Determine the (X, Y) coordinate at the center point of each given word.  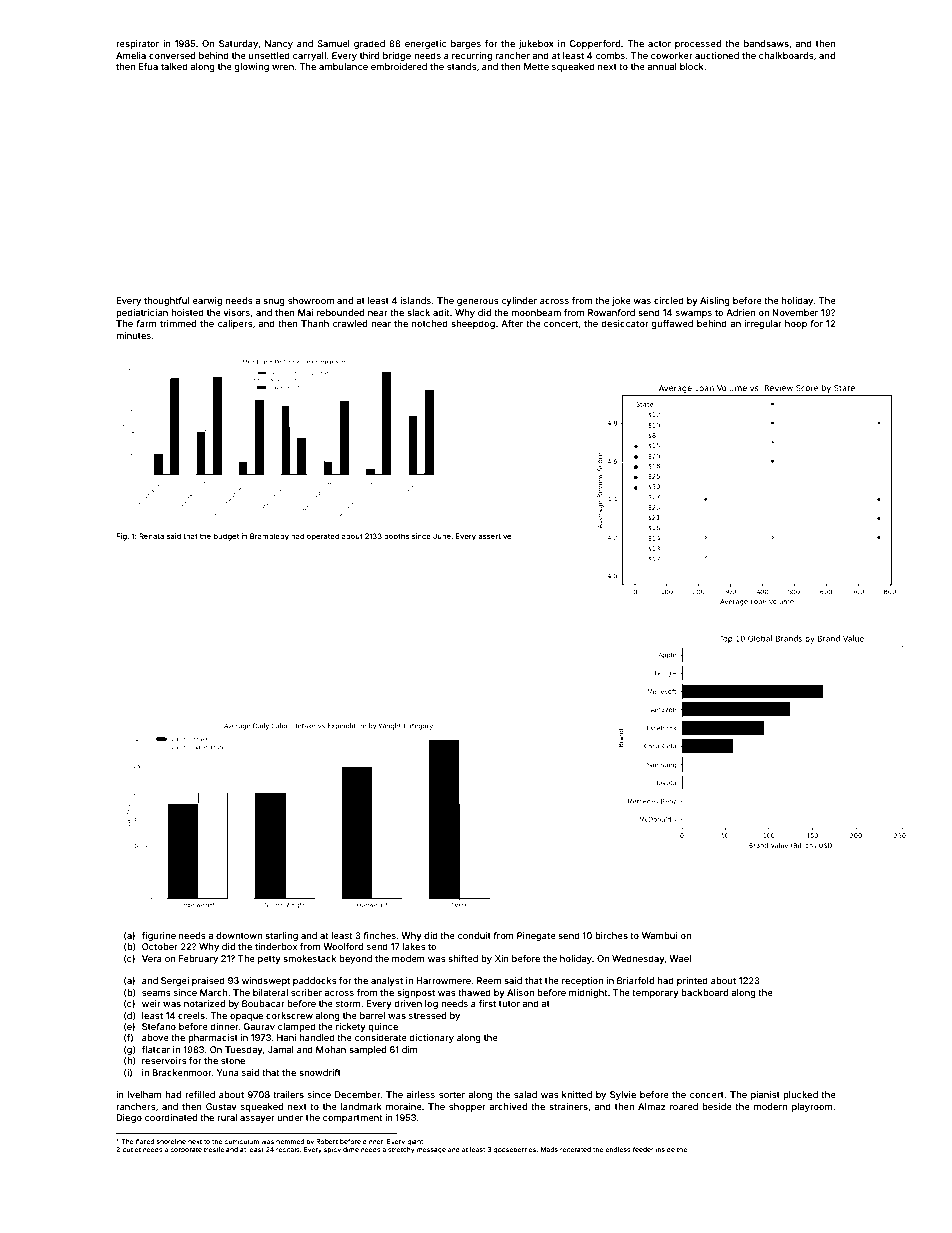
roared (684, 1106)
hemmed (290, 1141)
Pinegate (536, 936)
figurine (159, 936)
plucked (800, 1095)
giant (415, 1142)
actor (659, 44)
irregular (763, 324)
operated (323, 537)
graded (369, 44)
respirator (137, 44)
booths (396, 536)
